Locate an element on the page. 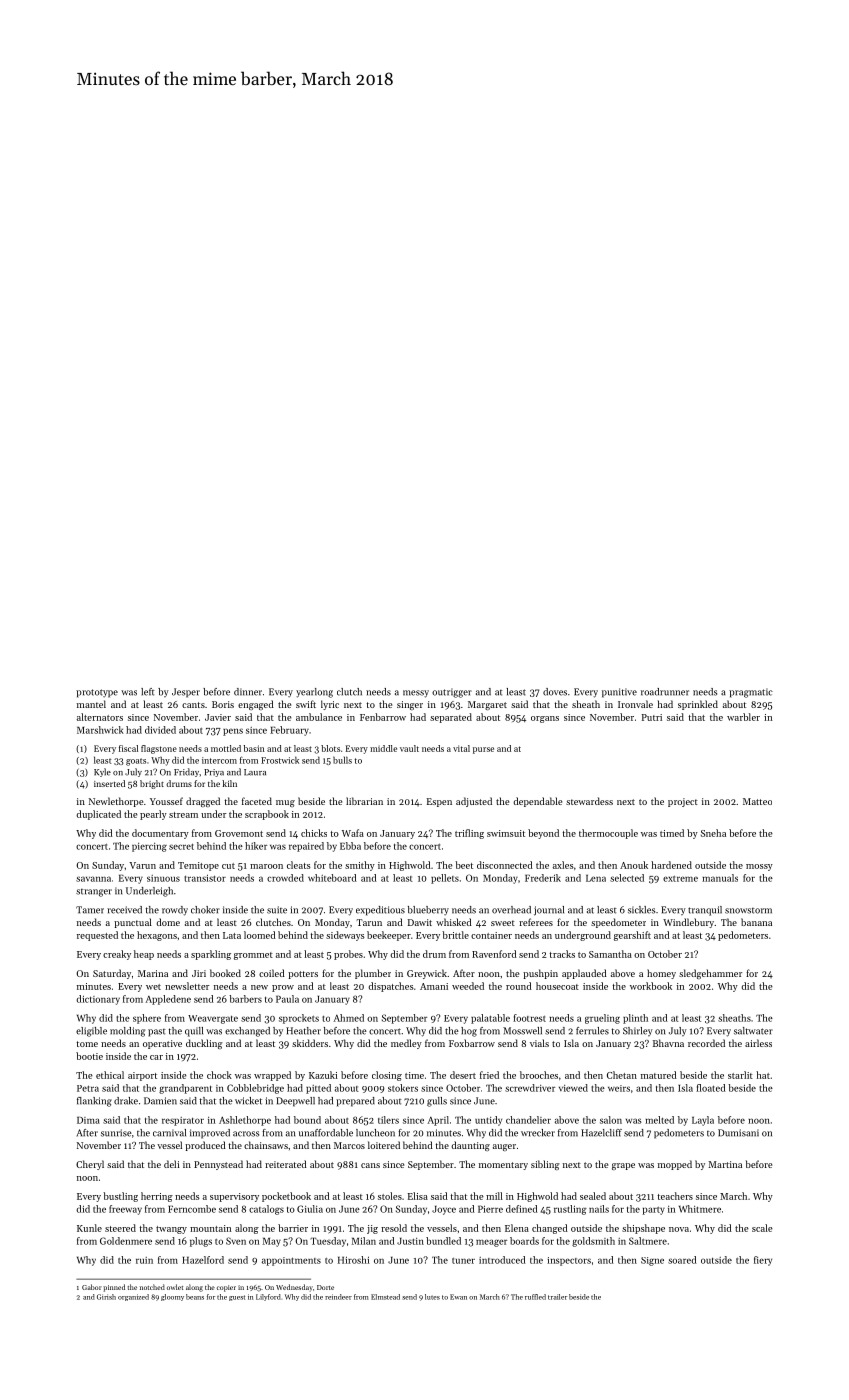 This page has height=1400, width=849. plinth is located at coordinates (635, 1019).
